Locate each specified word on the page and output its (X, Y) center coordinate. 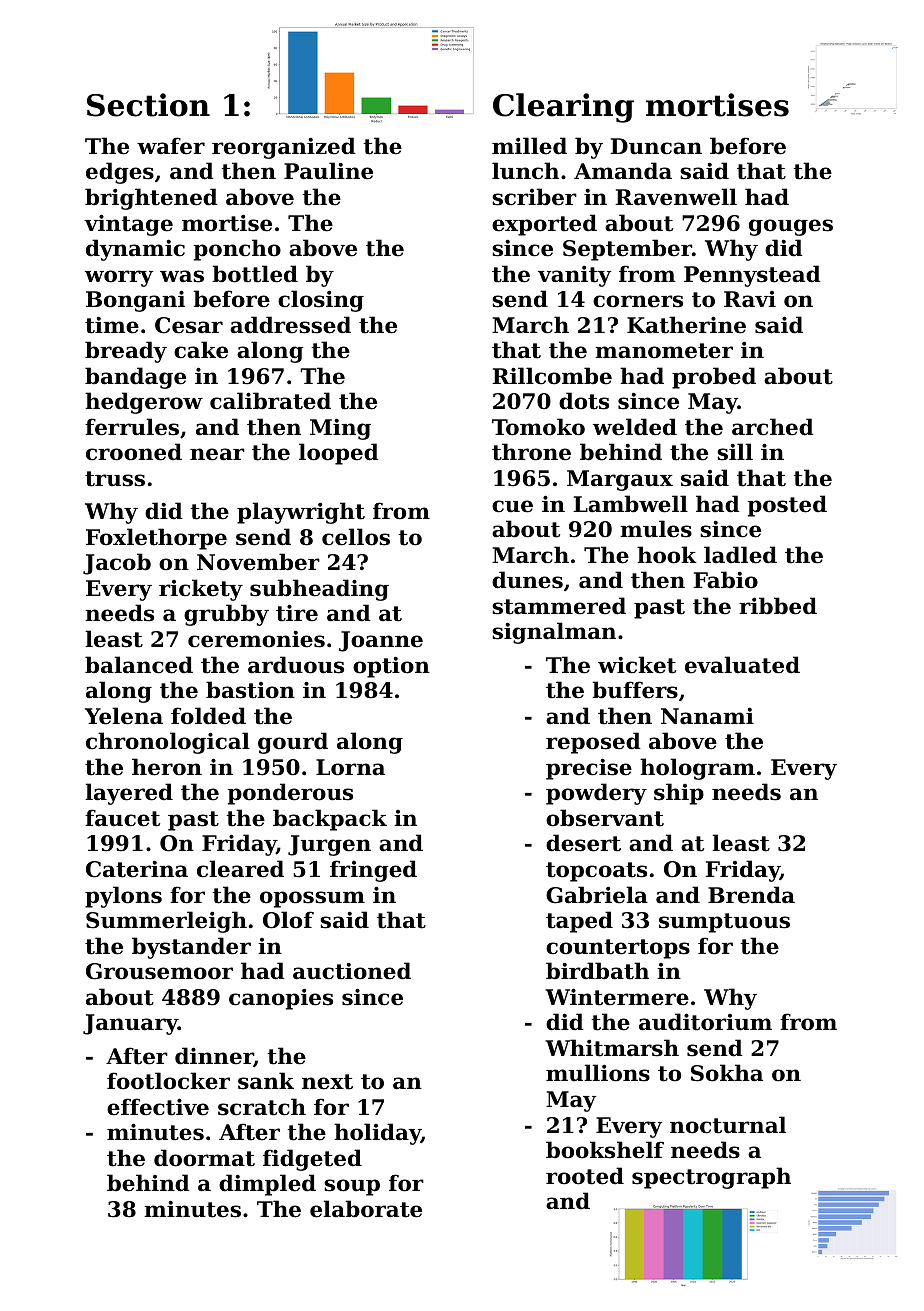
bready (126, 352)
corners (638, 301)
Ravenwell (676, 197)
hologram (697, 769)
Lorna (350, 767)
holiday (377, 1134)
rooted (585, 1176)
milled (529, 146)
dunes (527, 580)
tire (297, 613)
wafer (171, 146)
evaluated (742, 665)
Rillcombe (552, 376)
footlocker (168, 1081)
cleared (240, 869)
